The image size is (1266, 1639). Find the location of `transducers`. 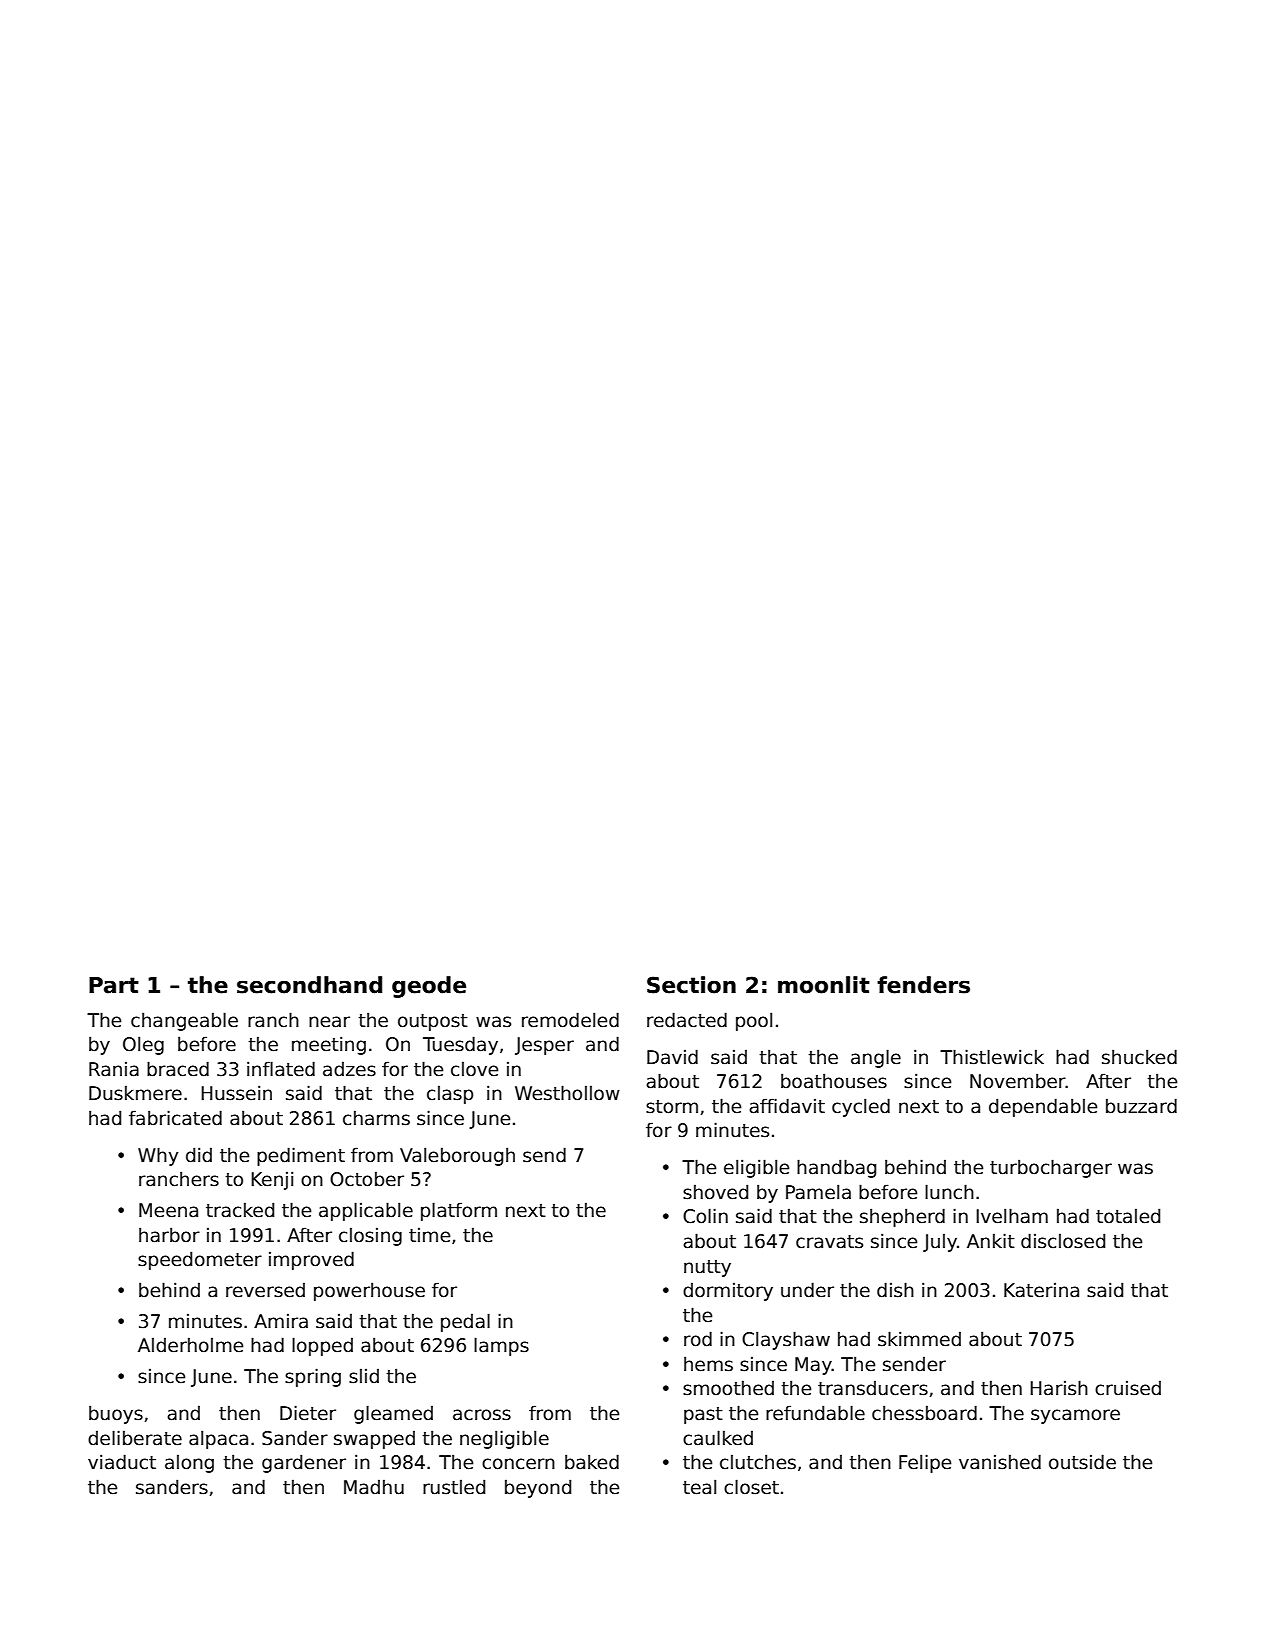

transducers is located at coordinates (873, 1388).
